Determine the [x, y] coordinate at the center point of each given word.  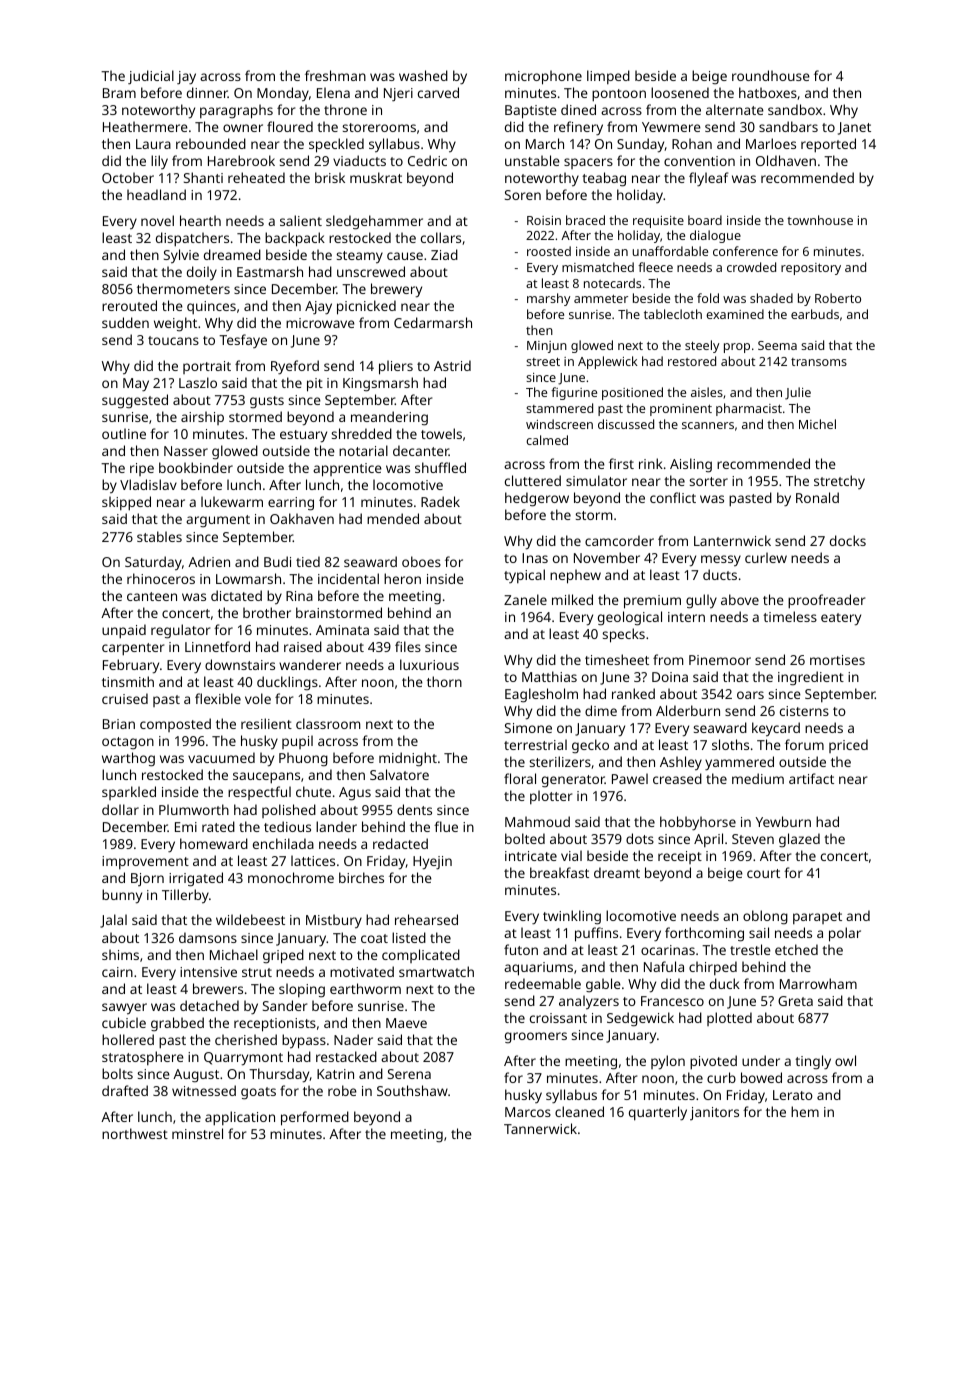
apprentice [347, 470]
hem [805, 1111]
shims [120, 954]
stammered [559, 408]
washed [423, 75]
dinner [207, 92]
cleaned [579, 1111]
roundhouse [771, 75]
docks [848, 540]
